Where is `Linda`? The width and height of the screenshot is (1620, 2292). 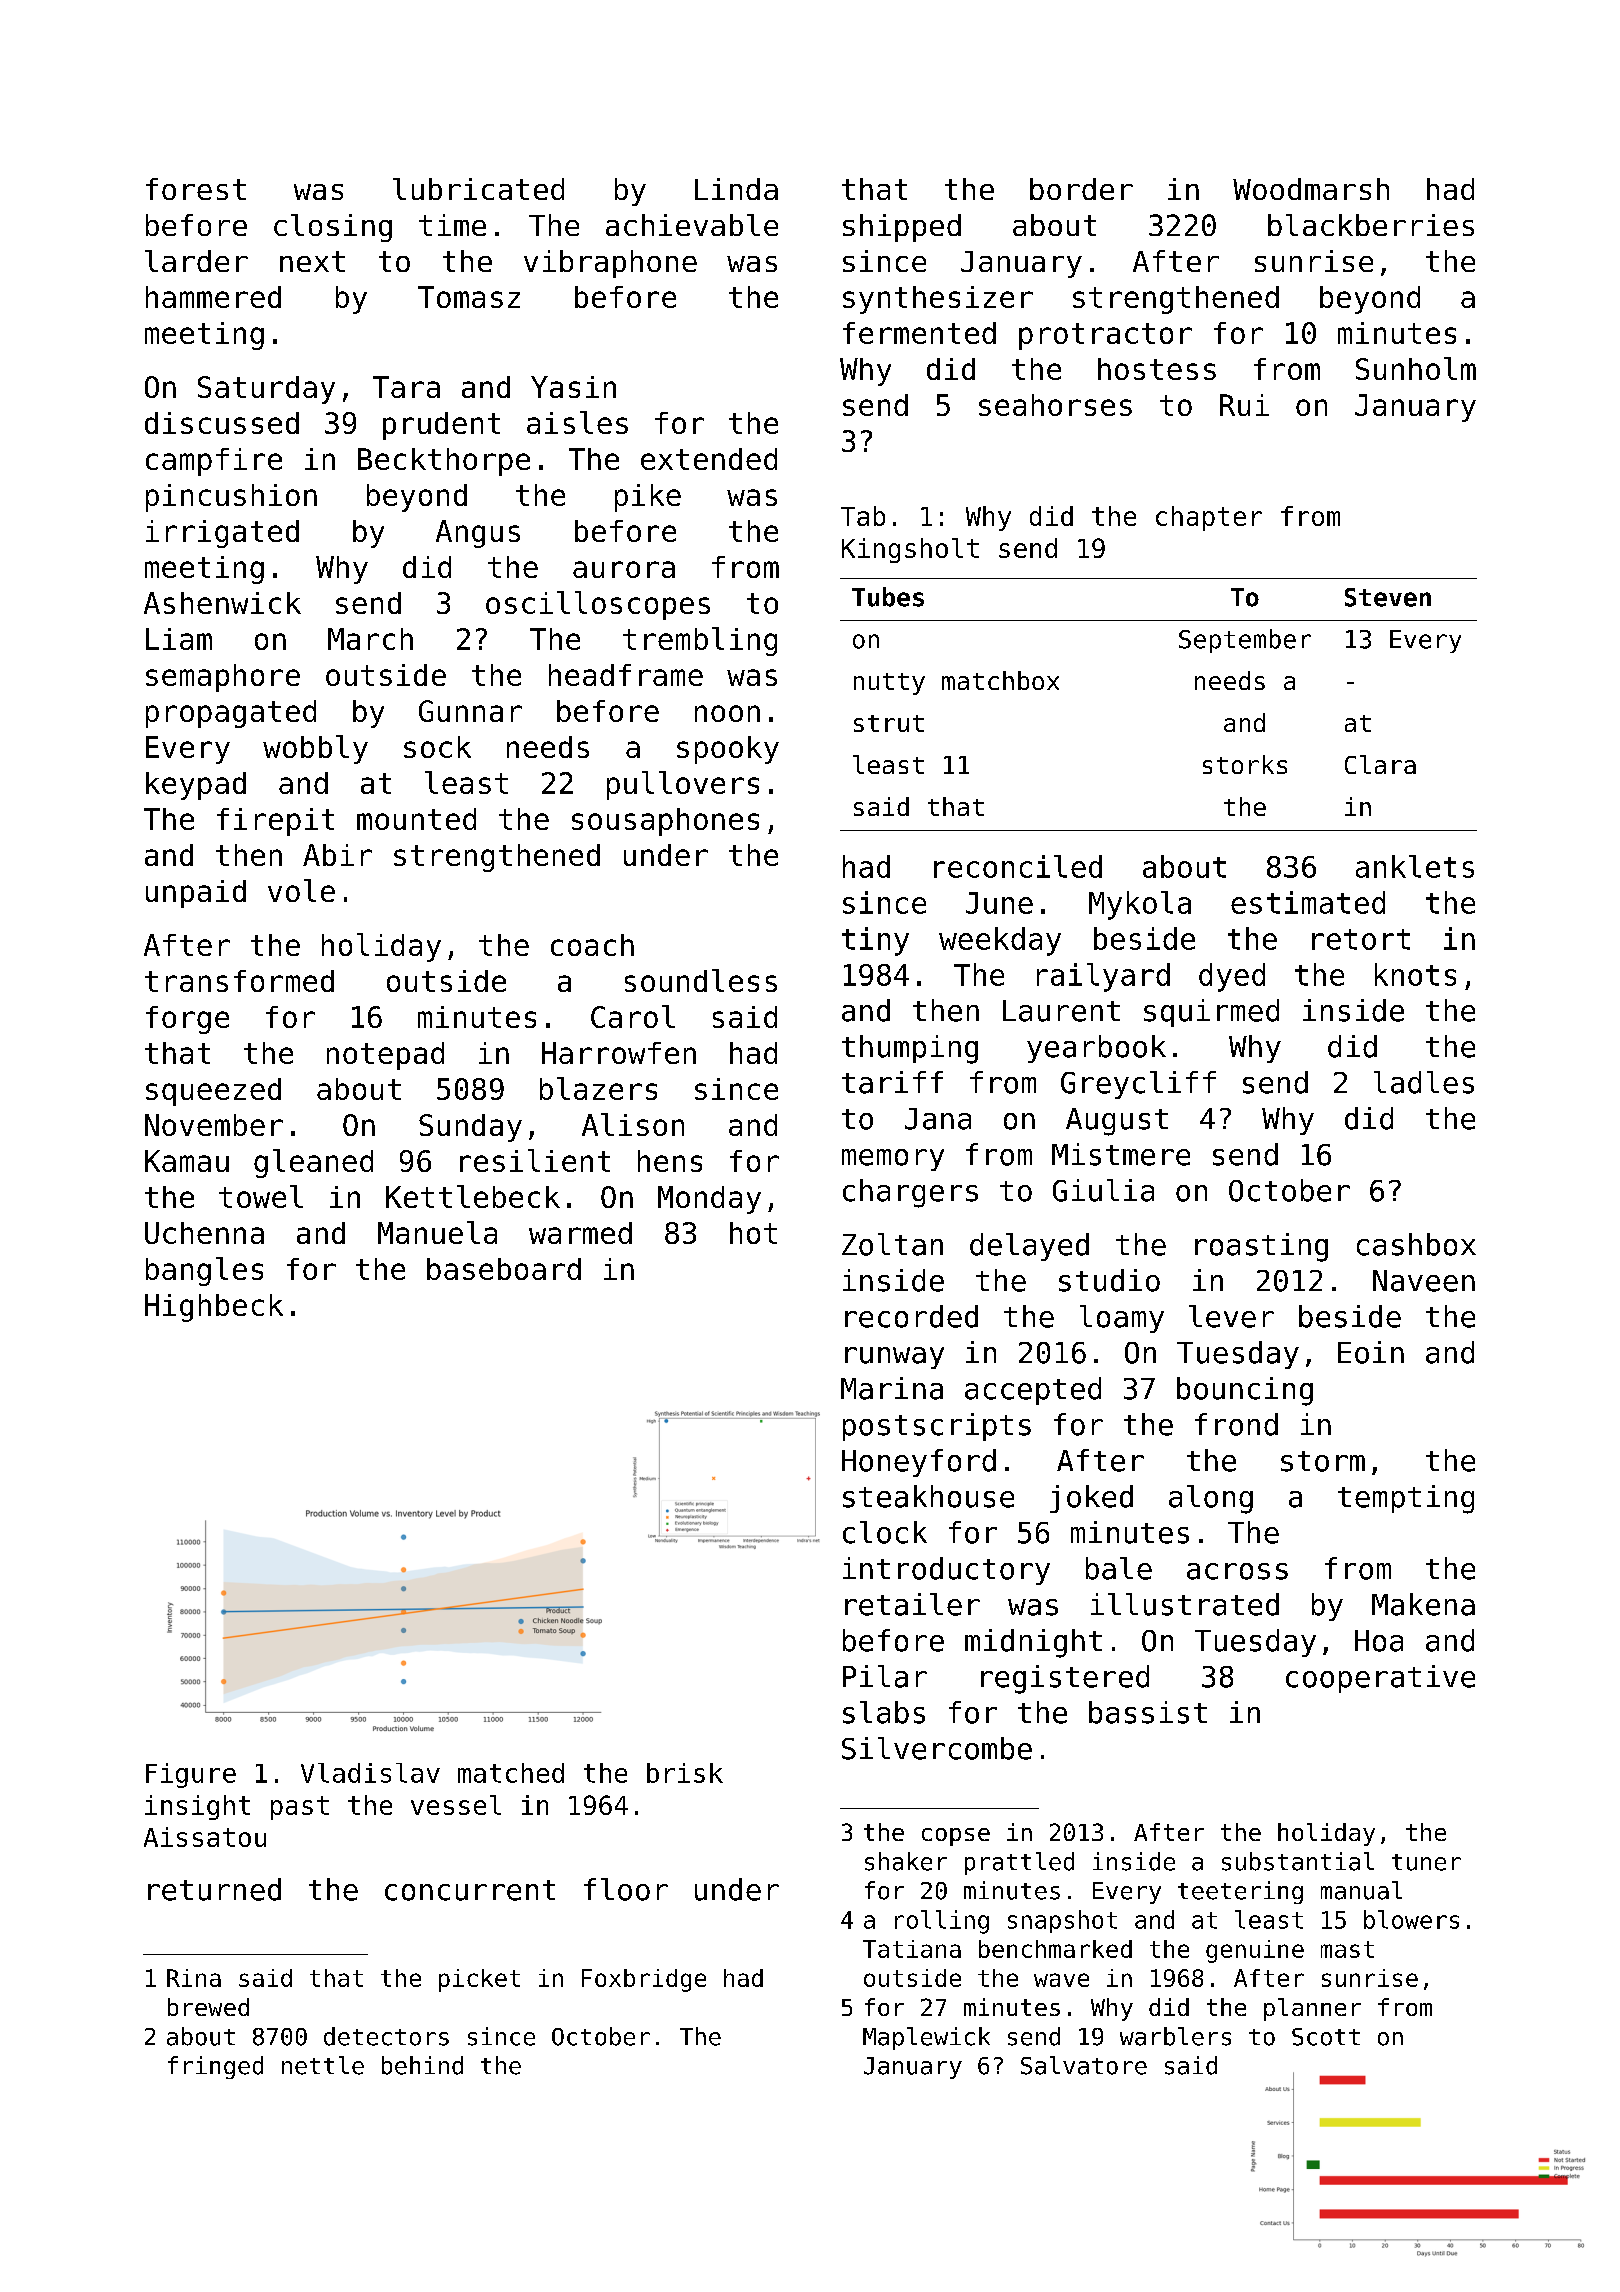 Linda is located at coordinates (736, 189).
